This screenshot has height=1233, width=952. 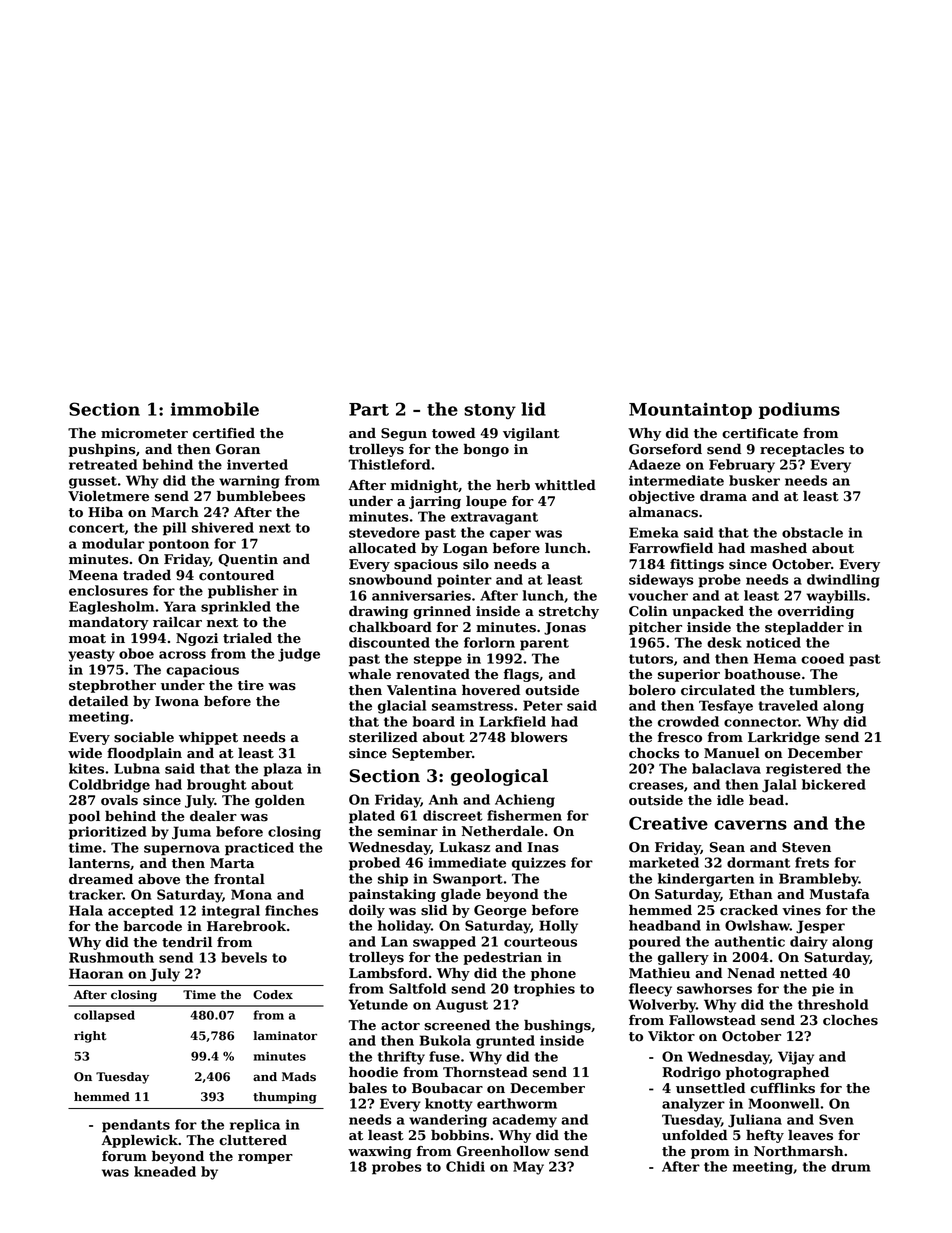 What do you see at coordinates (369, 409) in the screenshot?
I see `Part` at bounding box center [369, 409].
